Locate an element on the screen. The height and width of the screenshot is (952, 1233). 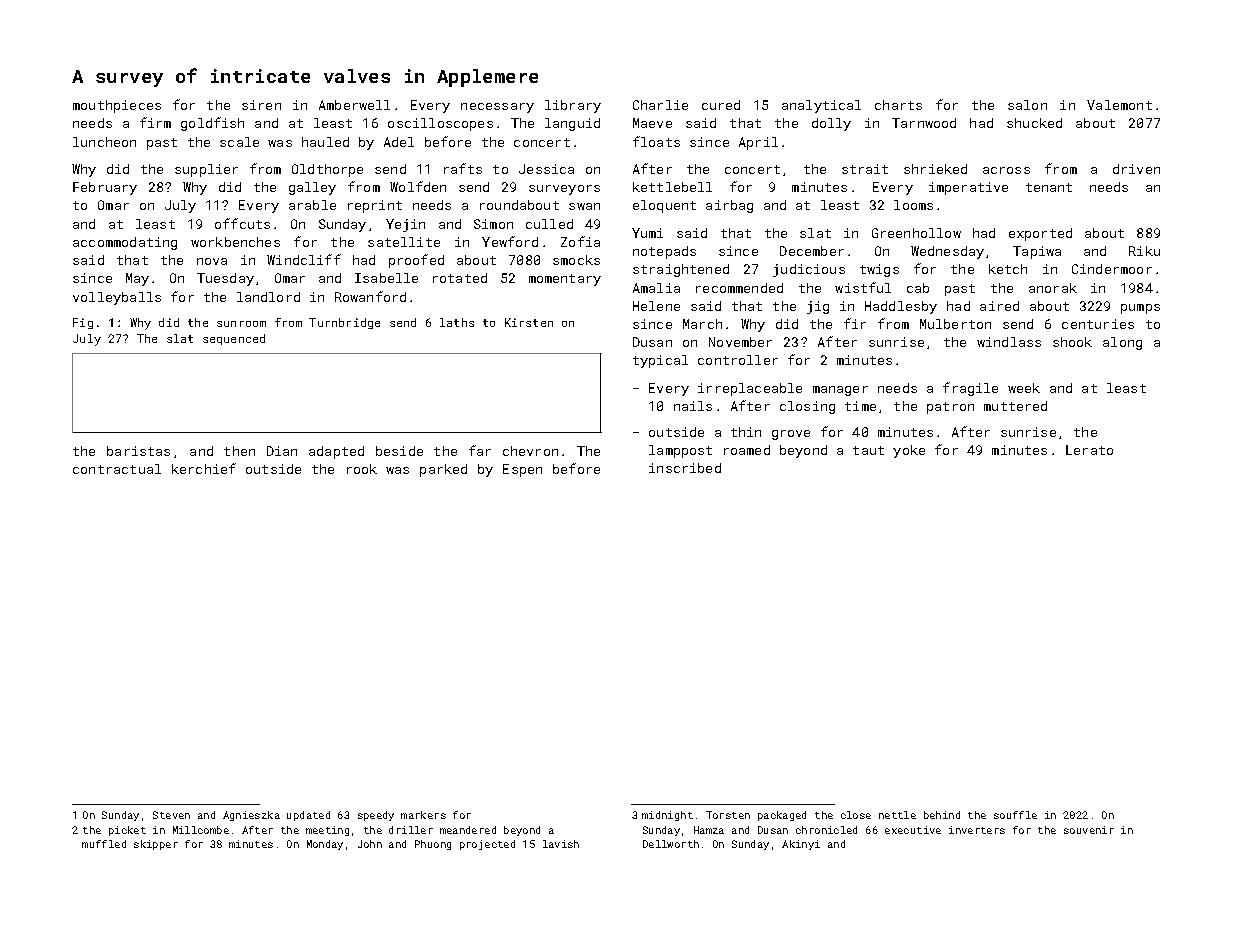
oscilloscopes is located at coordinates (440, 124).
